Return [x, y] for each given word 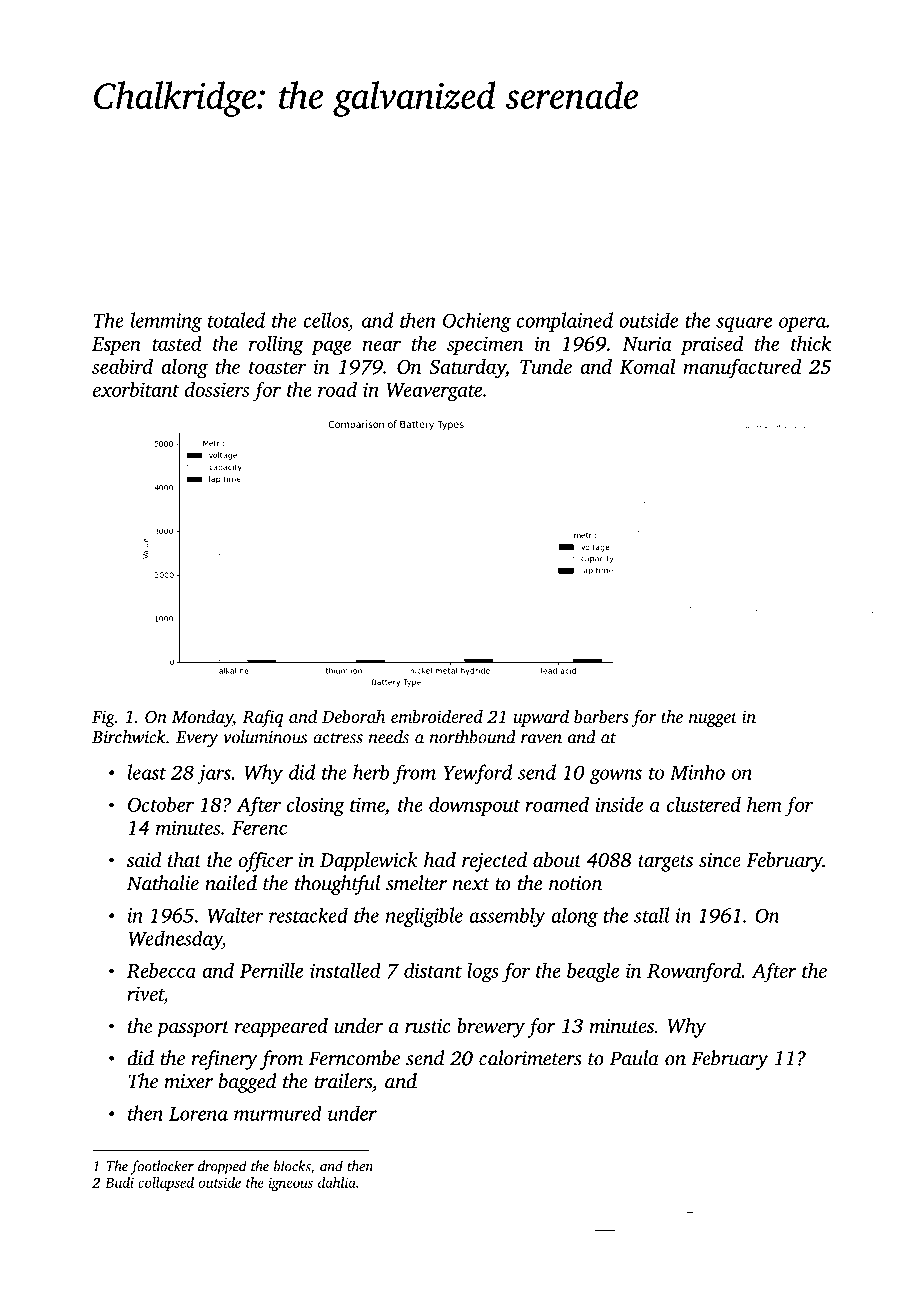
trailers [343, 1081]
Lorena [198, 1114]
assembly [507, 917]
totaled [236, 320]
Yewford [477, 774]
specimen [485, 345]
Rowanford [694, 972]
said [144, 859]
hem [764, 804]
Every [197, 739]
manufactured [742, 368]
